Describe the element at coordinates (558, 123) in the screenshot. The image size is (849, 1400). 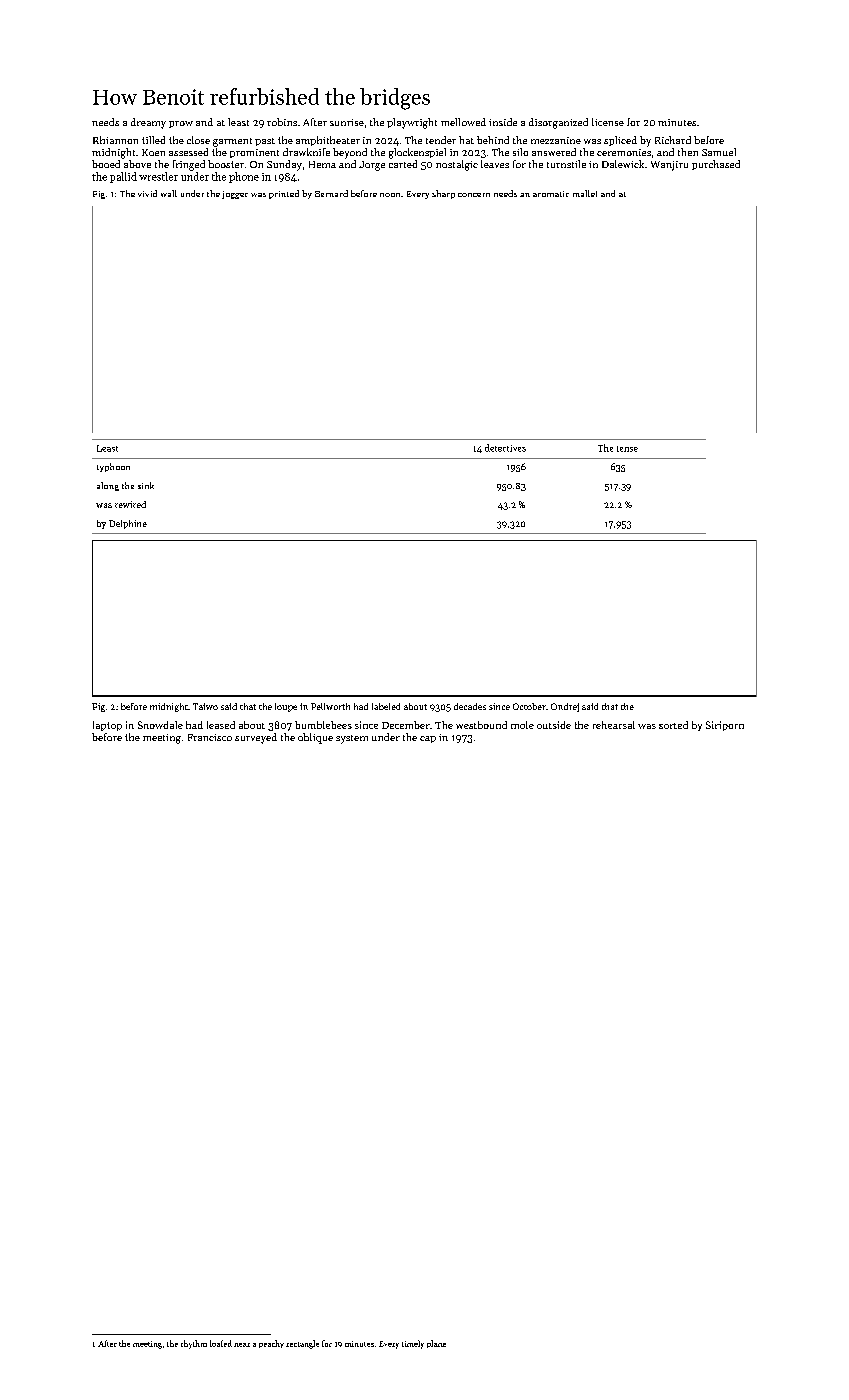
I see `disorganized` at that location.
